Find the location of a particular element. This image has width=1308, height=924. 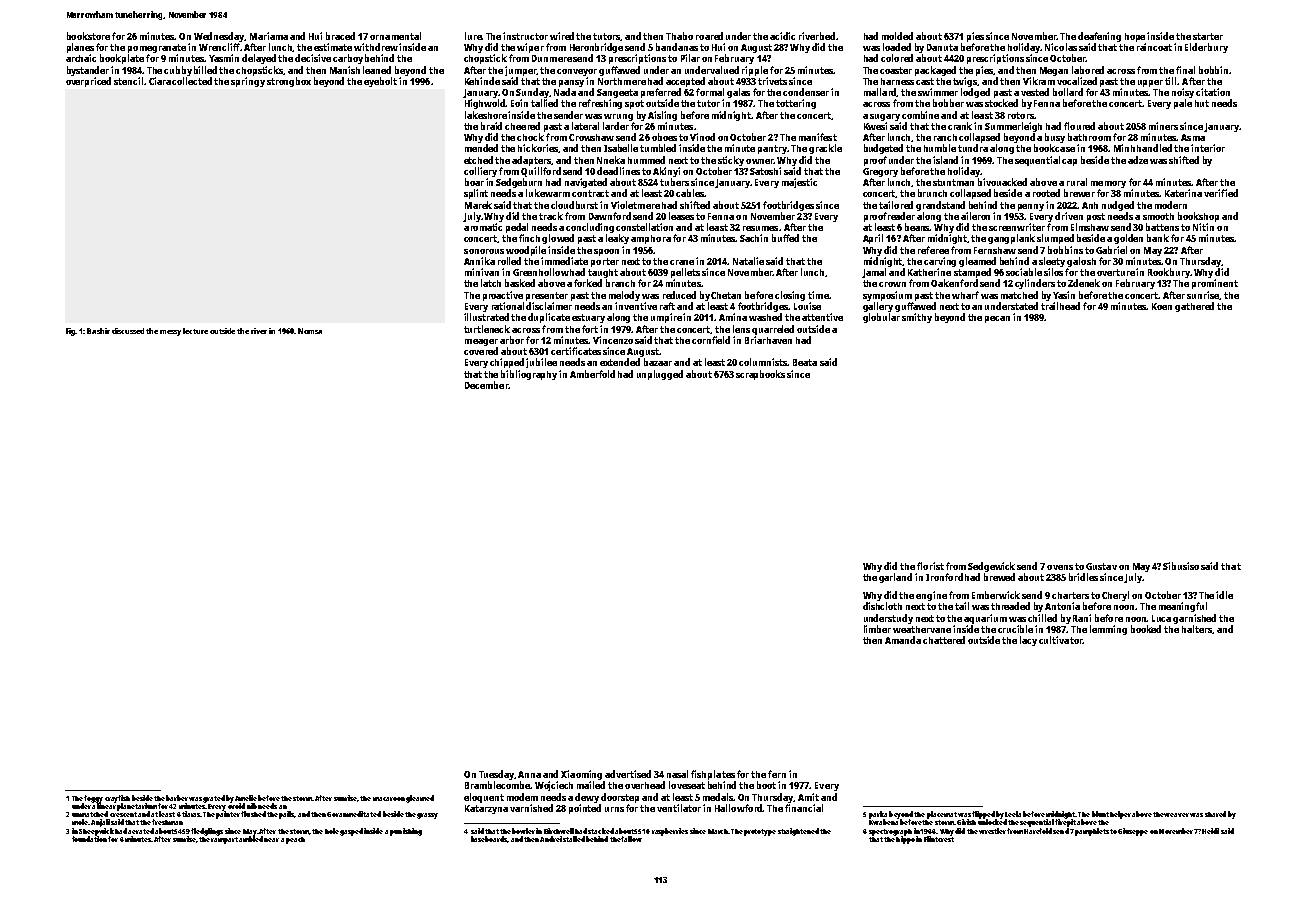

Nomsa is located at coordinates (310, 331).
